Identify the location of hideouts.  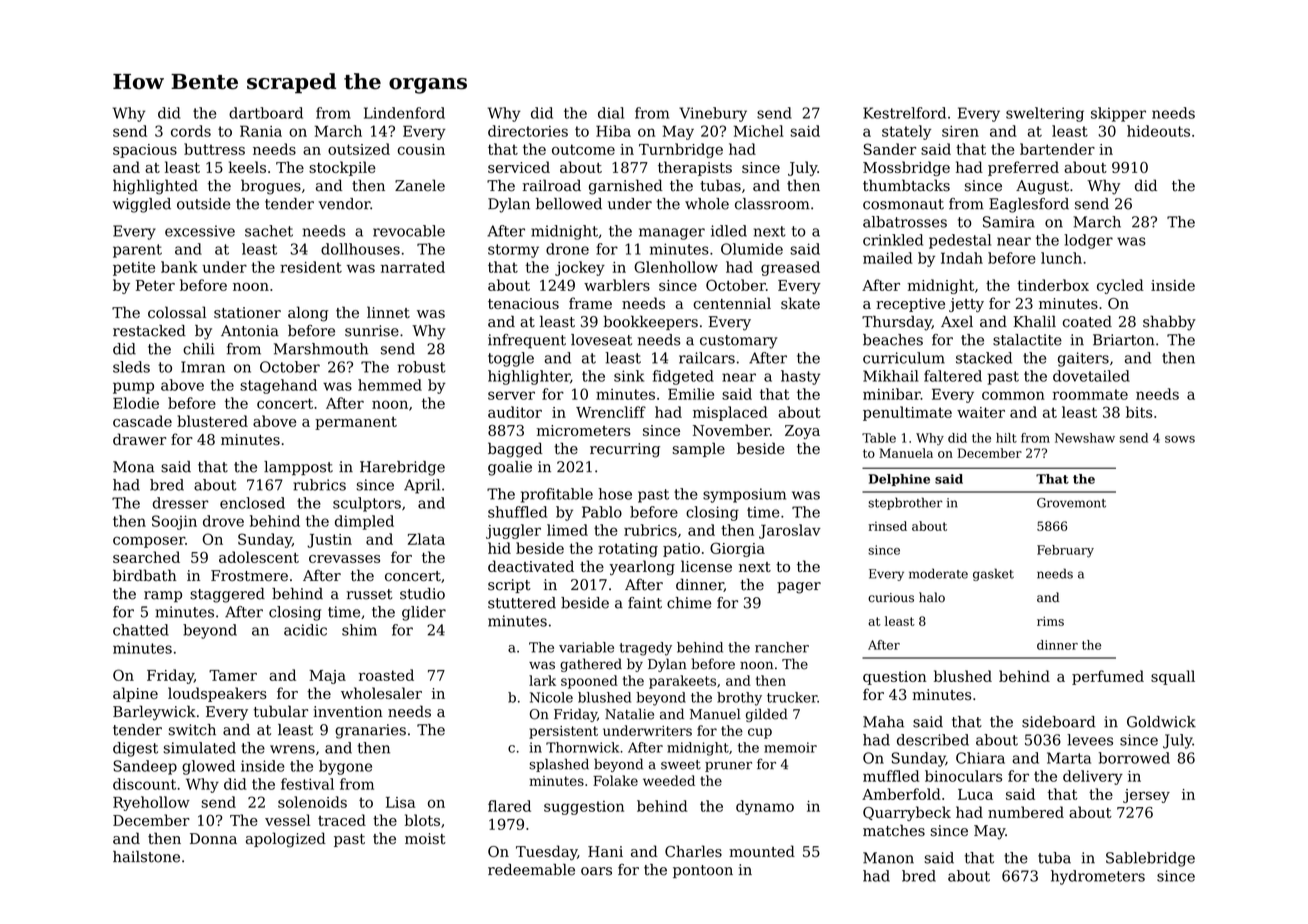
(1158, 131).
